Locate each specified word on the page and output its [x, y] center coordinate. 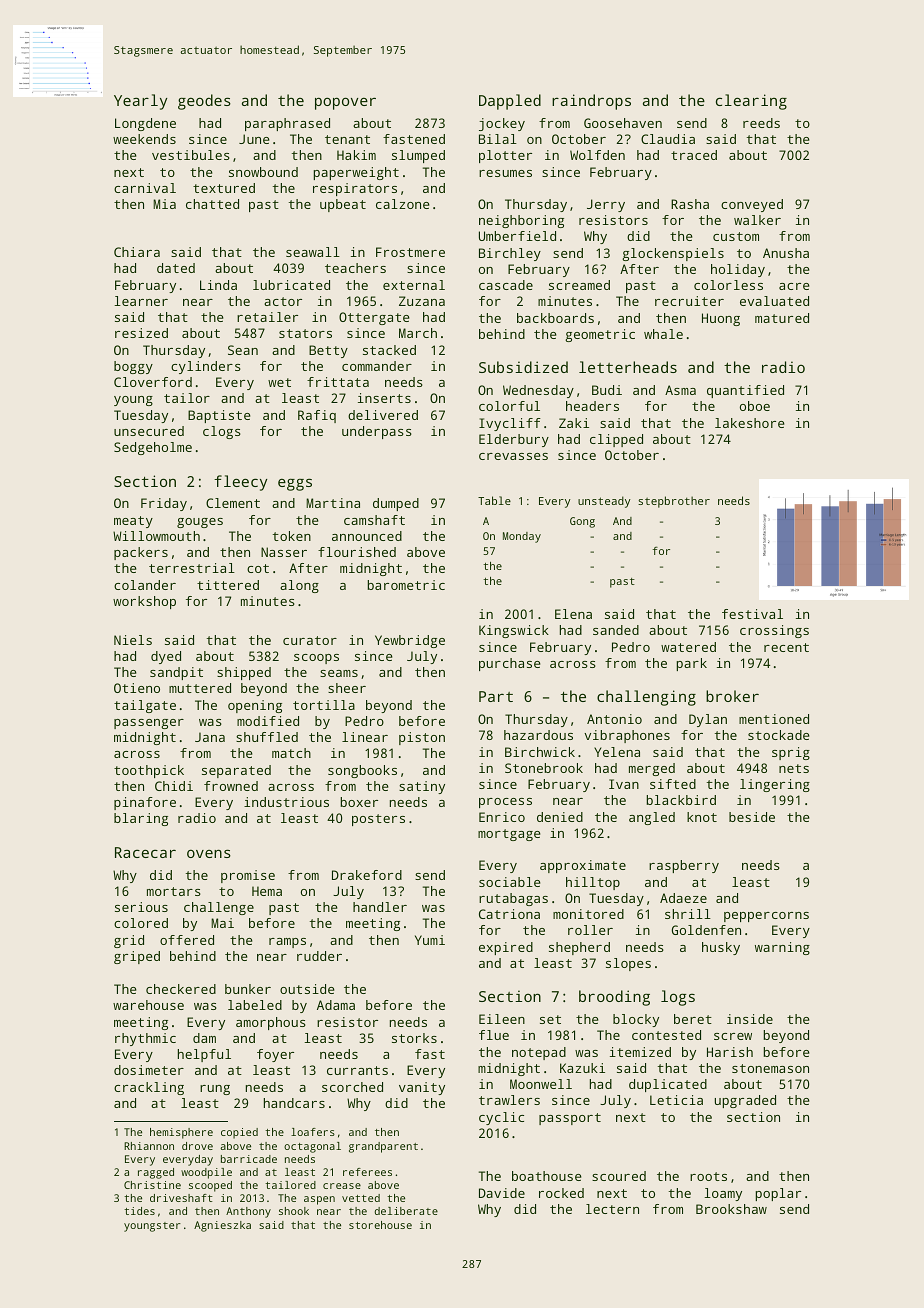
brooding [614, 998]
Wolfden [597, 155]
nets [794, 768]
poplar [778, 1194]
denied [560, 817]
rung [215, 1090]
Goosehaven [623, 123]
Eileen [502, 1019]
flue [494, 1035]
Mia [164, 204]
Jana [210, 737]
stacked [389, 350]
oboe [755, 406]
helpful [204, 1055]
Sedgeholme [153, 448]
